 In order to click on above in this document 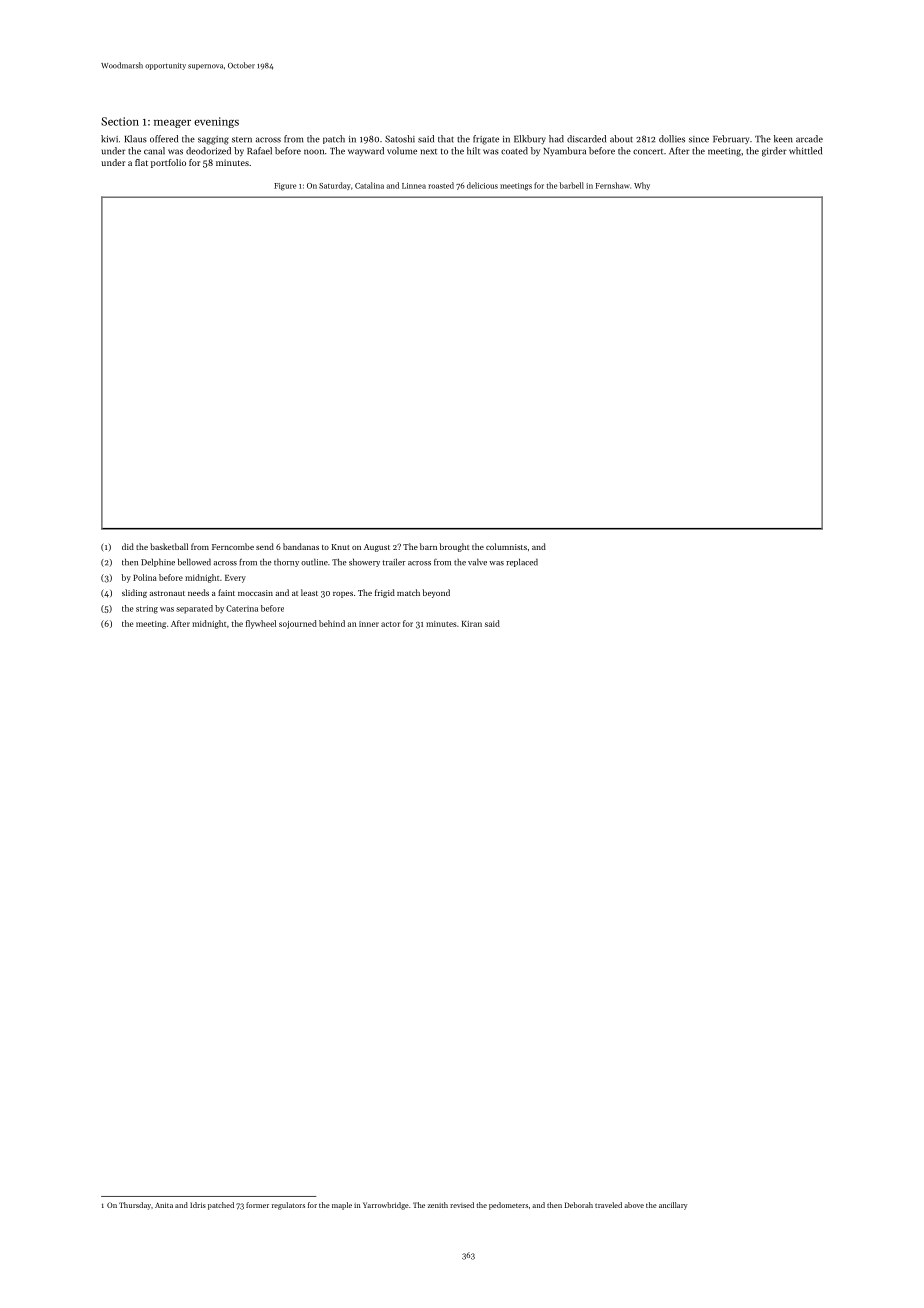, I will do `click(634, 1205)`.
